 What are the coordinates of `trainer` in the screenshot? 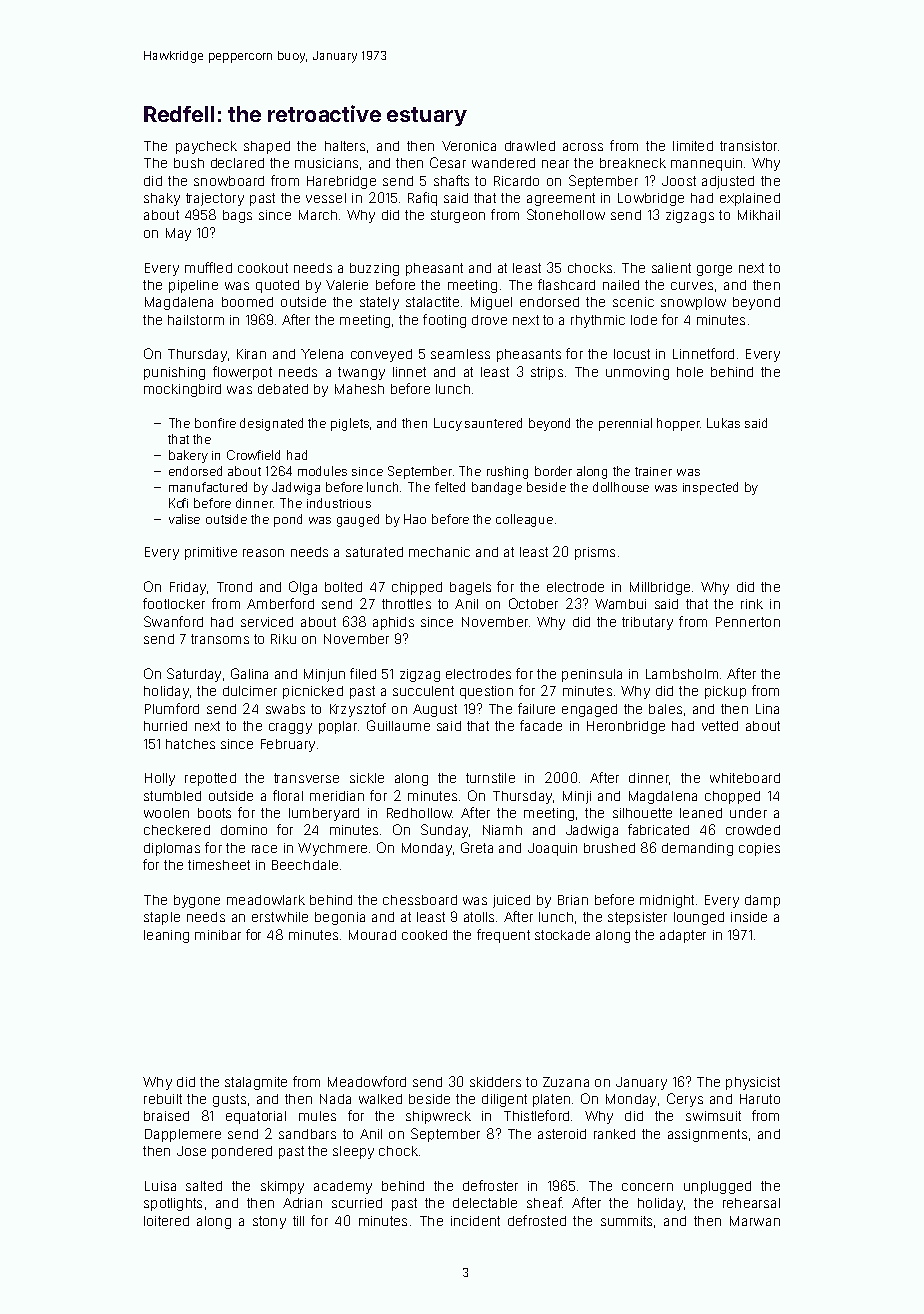 It's located at (653, 471).
